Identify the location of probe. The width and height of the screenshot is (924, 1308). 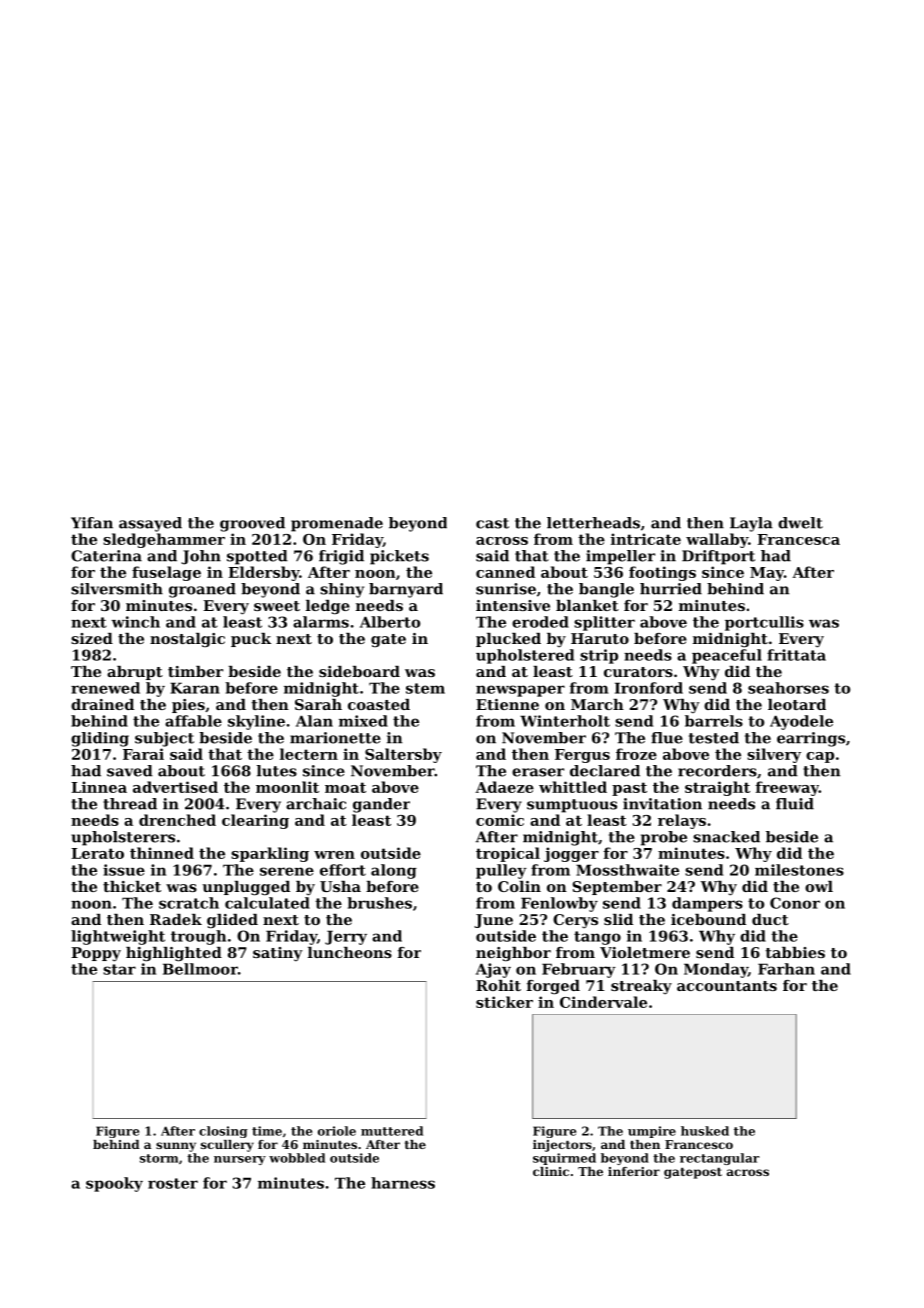
(664, 838).
